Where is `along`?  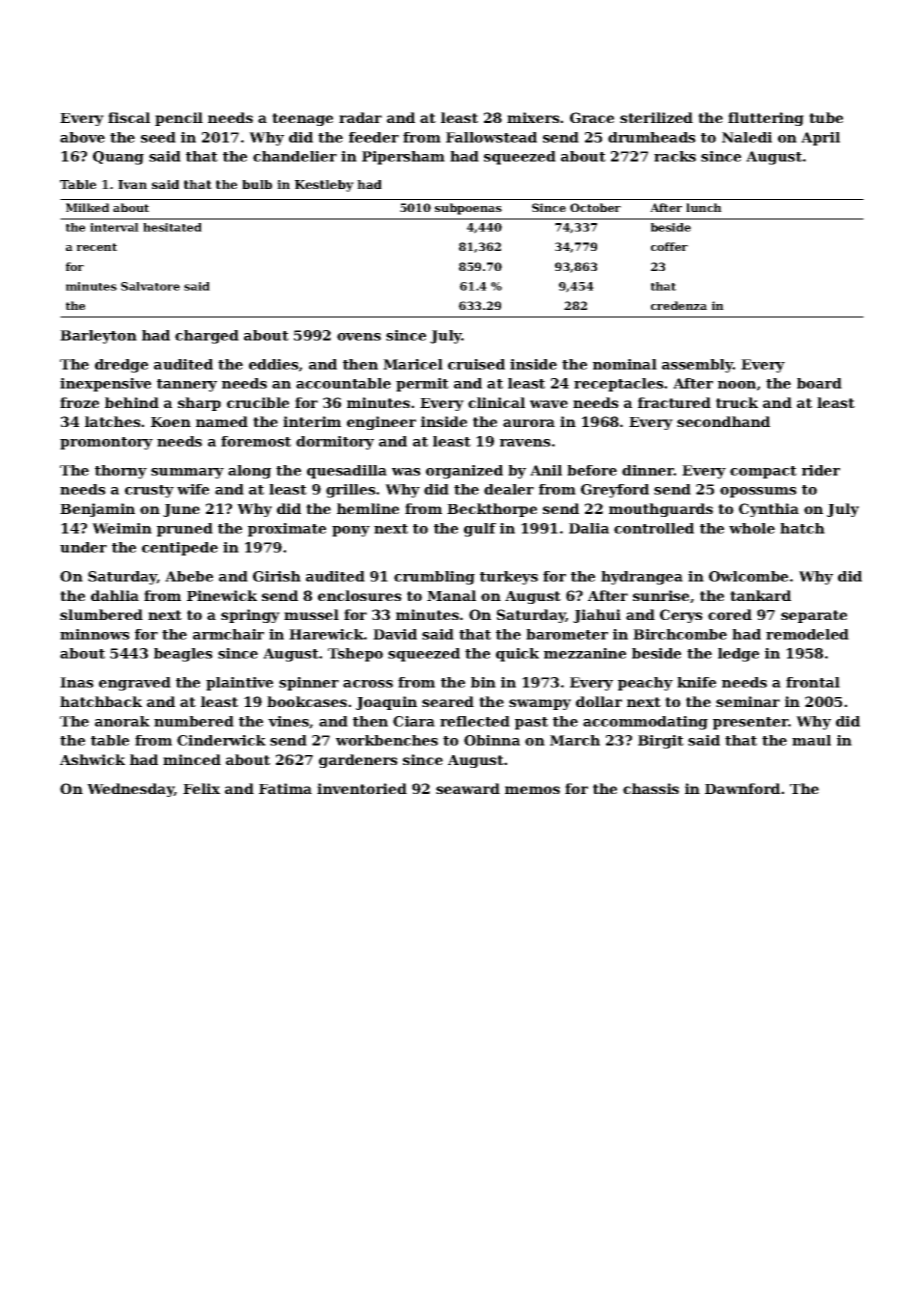
along is located at coordinates (249, 472).
